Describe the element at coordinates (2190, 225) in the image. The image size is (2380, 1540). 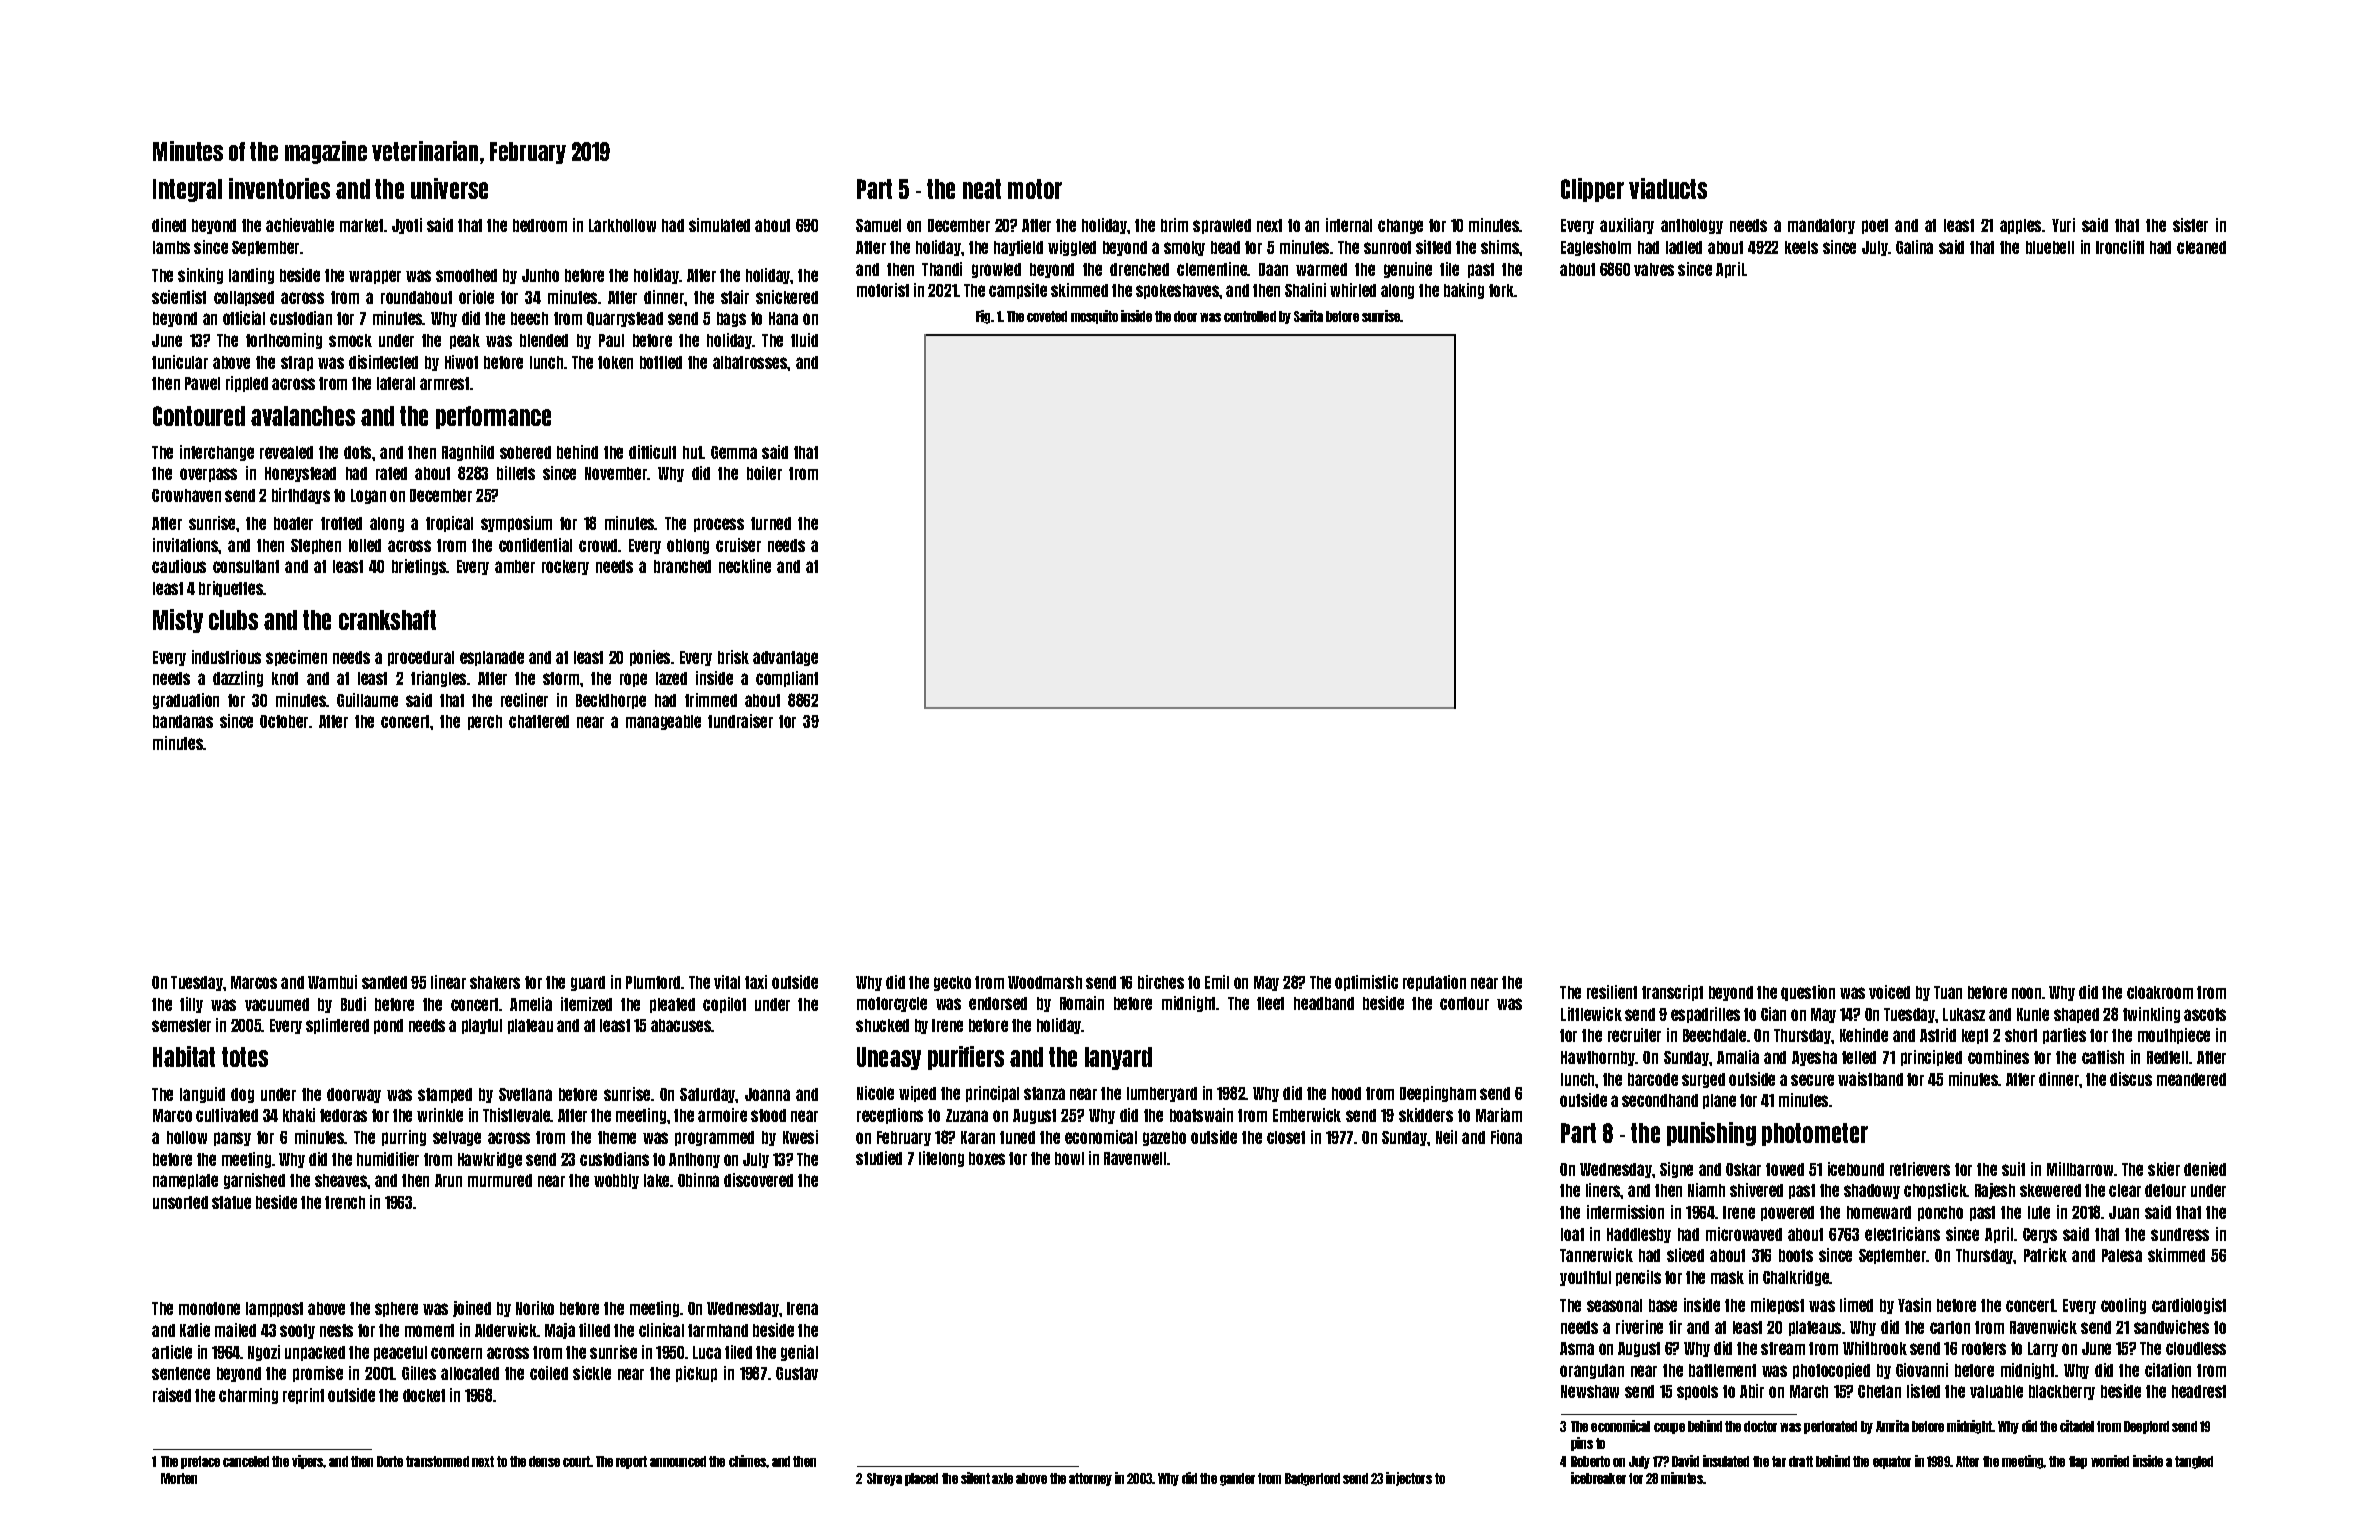
I see `sister` at that location.
